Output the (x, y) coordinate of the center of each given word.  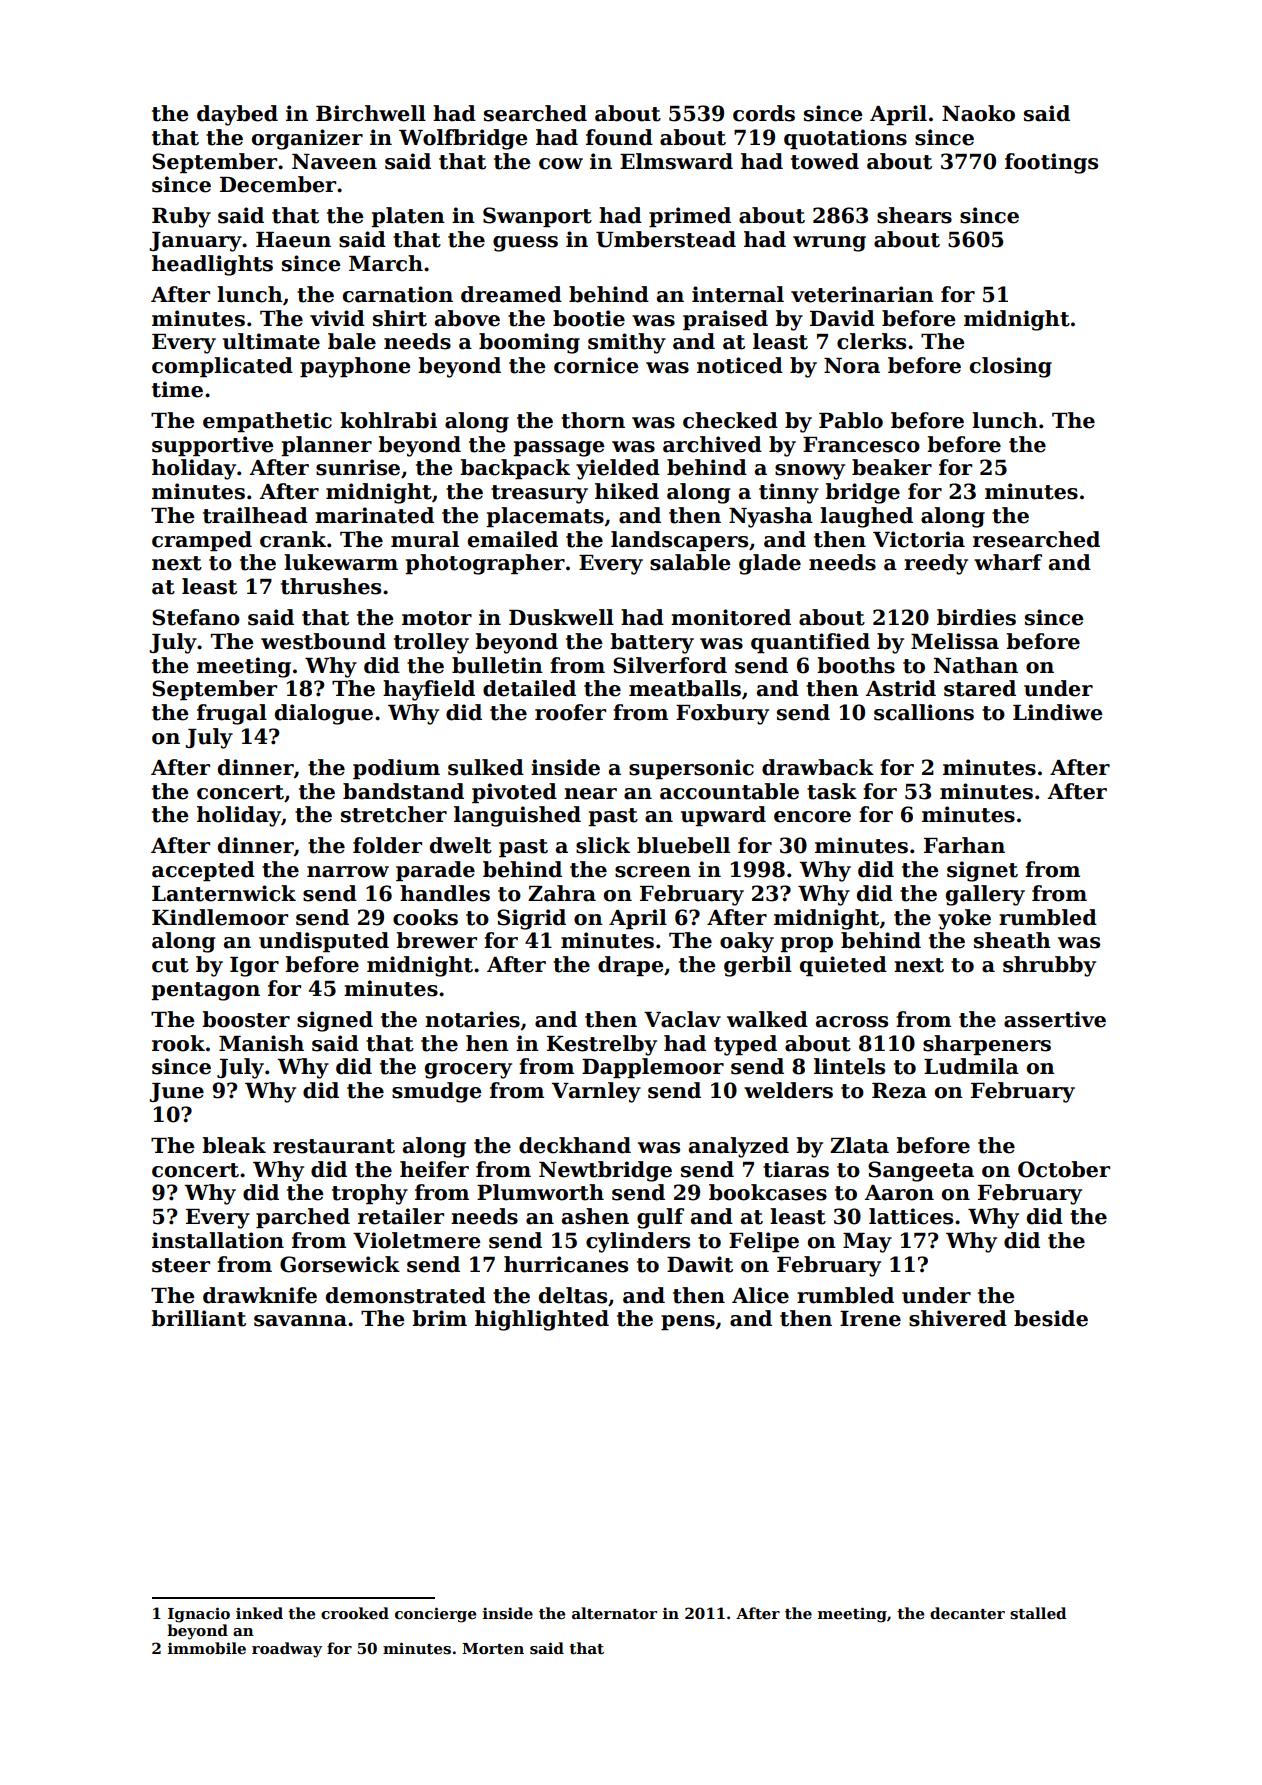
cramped (202, 541)
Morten (493, 1648)
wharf (1008, 562)
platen (408, 217)
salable (690, 562)
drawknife (260, 1295)
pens (688, 1322)
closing (1011, 367)
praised (725, 320)
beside (1051, 1318)
